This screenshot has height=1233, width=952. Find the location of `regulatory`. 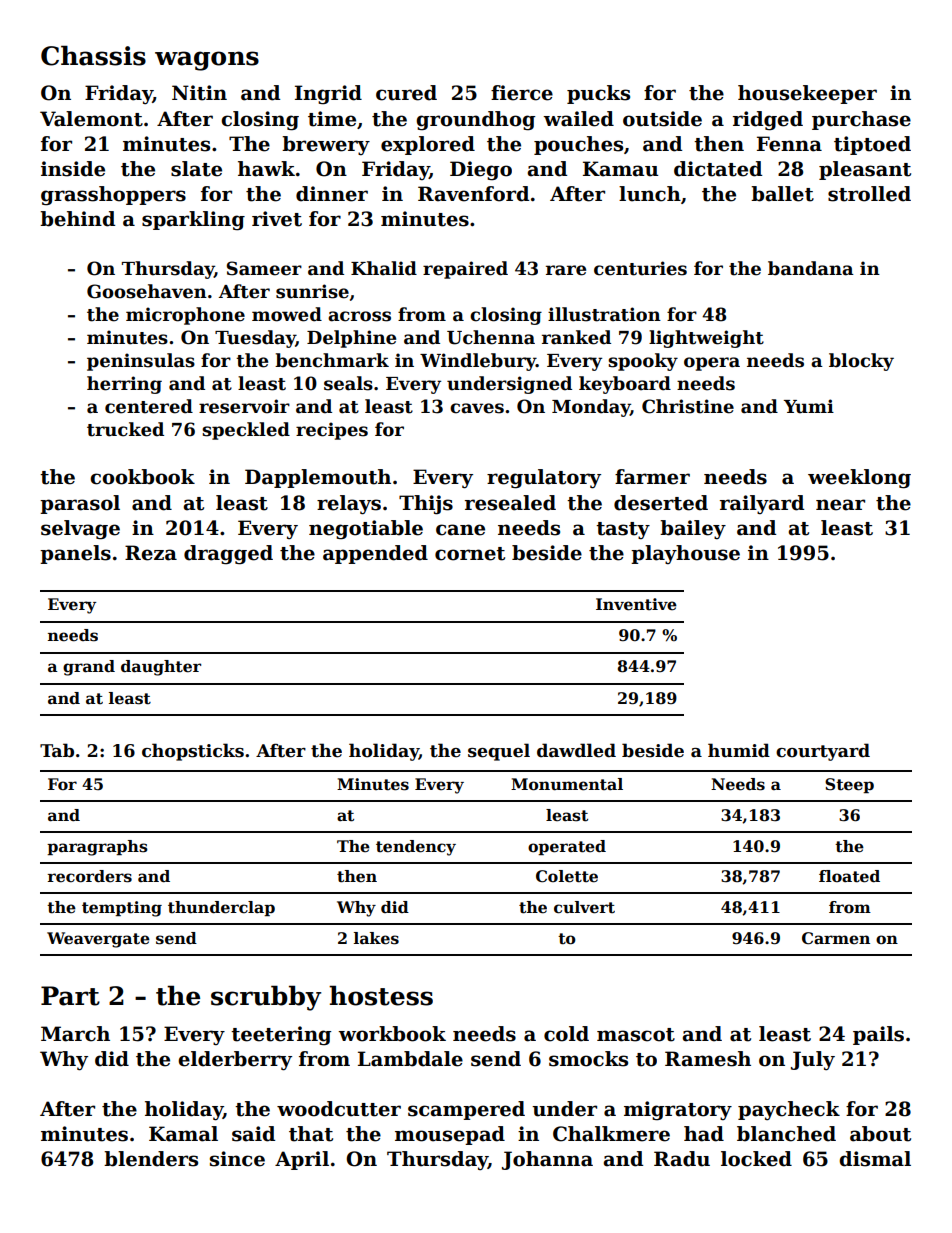

regulatory is located at coordinates (544, 479).
